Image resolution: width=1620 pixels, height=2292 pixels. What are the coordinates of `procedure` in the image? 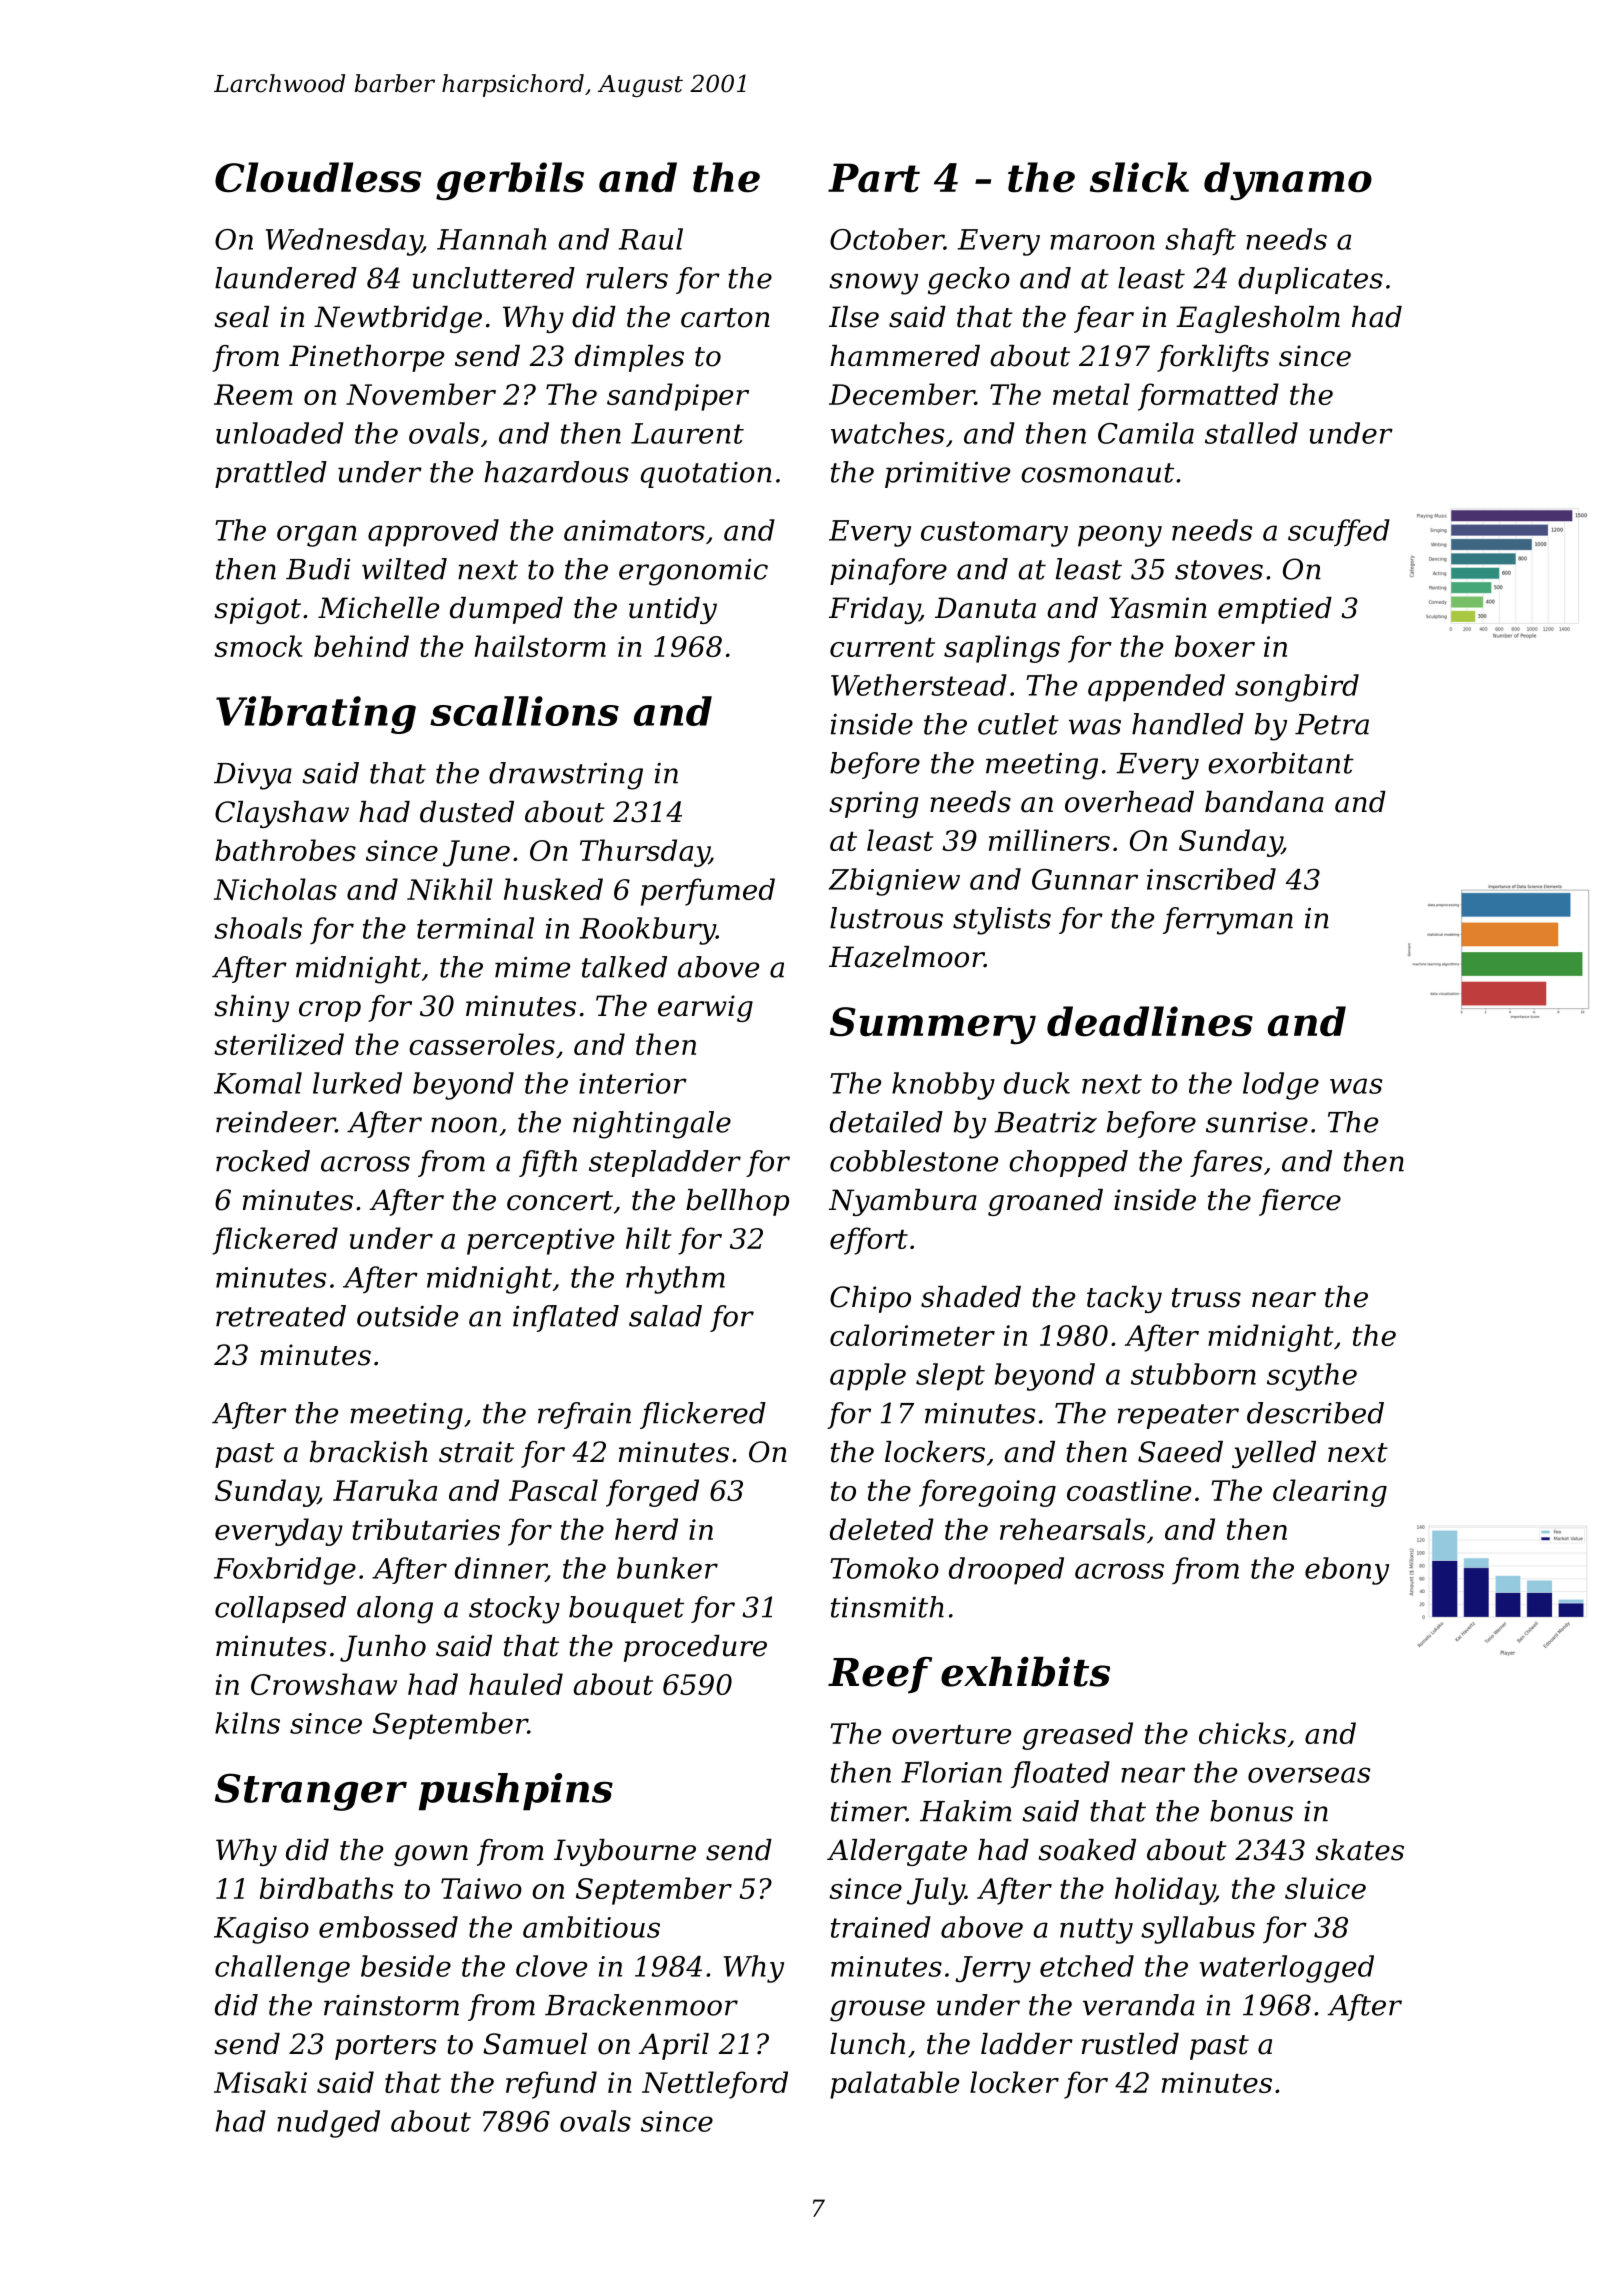 It's located at (695, 1648).
